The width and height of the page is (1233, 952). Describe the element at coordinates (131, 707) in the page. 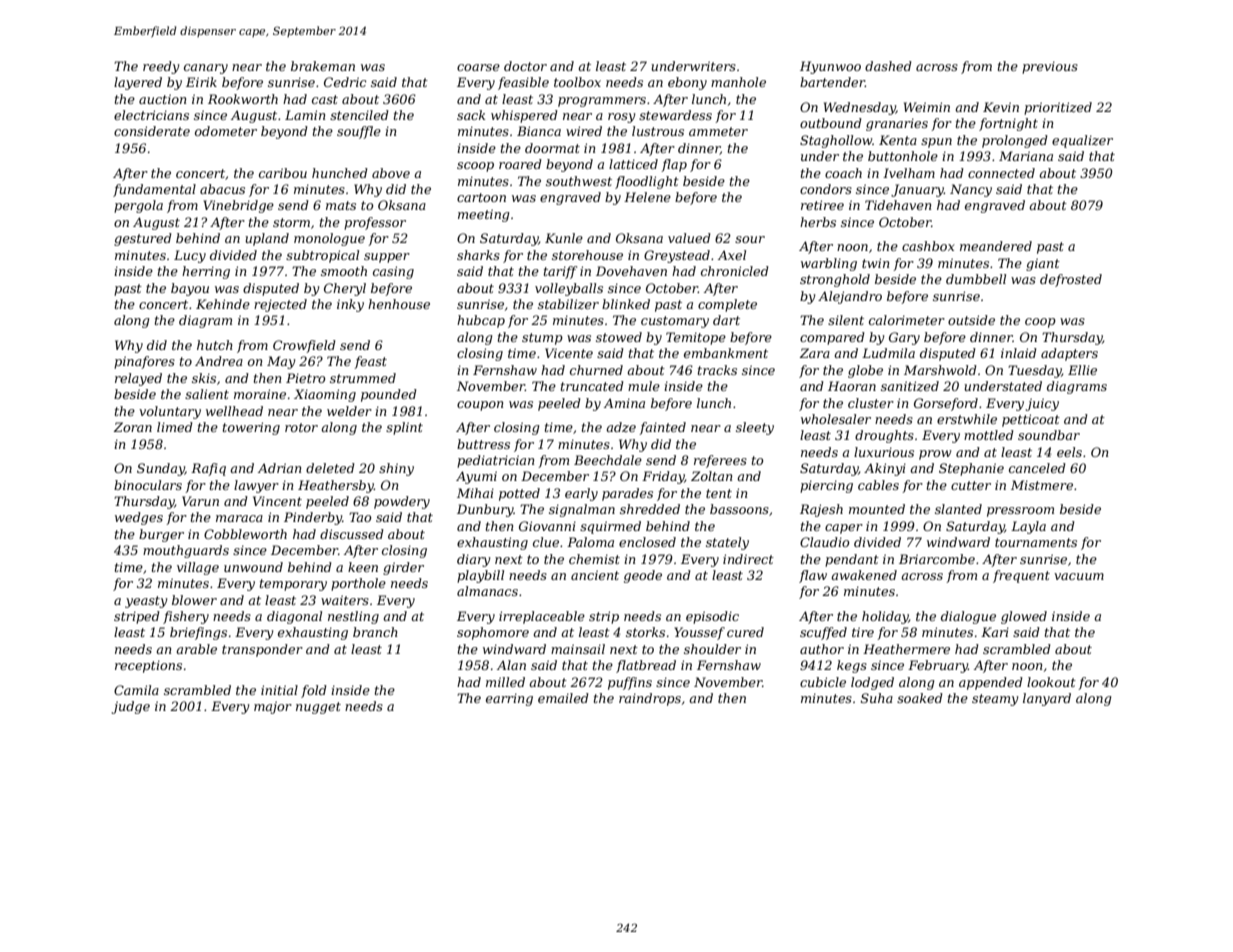

I see `judge` at that location.
